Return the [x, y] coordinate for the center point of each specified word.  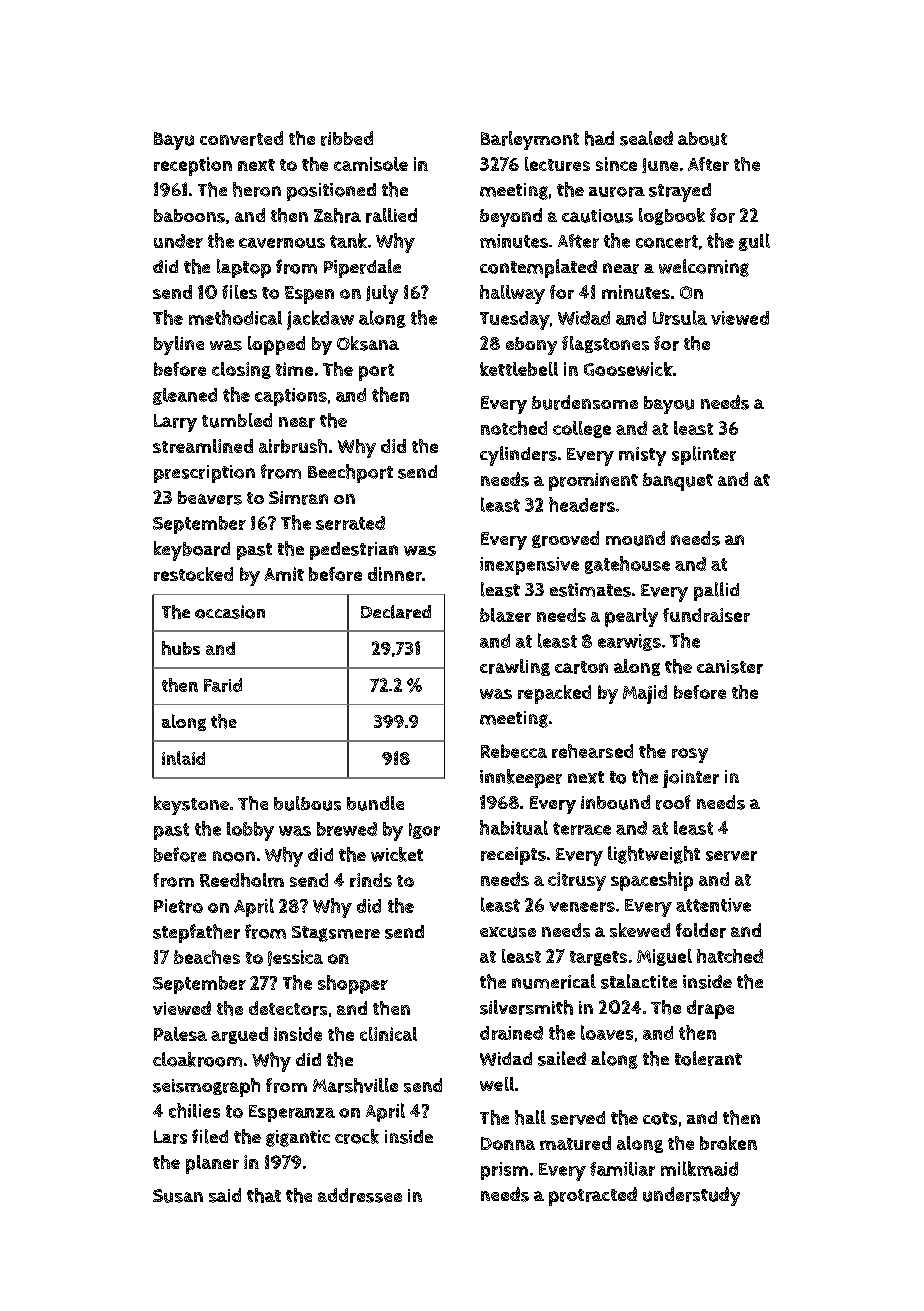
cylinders [518, 456]
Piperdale [362, 268]
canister [730, 667]
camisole [371, 164]
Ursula [680, 317]
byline [179, 345]
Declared [396, 612]
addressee [360, 1195]
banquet [678, 482]
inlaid [183, 758]
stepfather [196, 933]
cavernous [282, 243]
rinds [371, 880]
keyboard [192, 551]
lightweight [654, 855]
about [702, 139]
